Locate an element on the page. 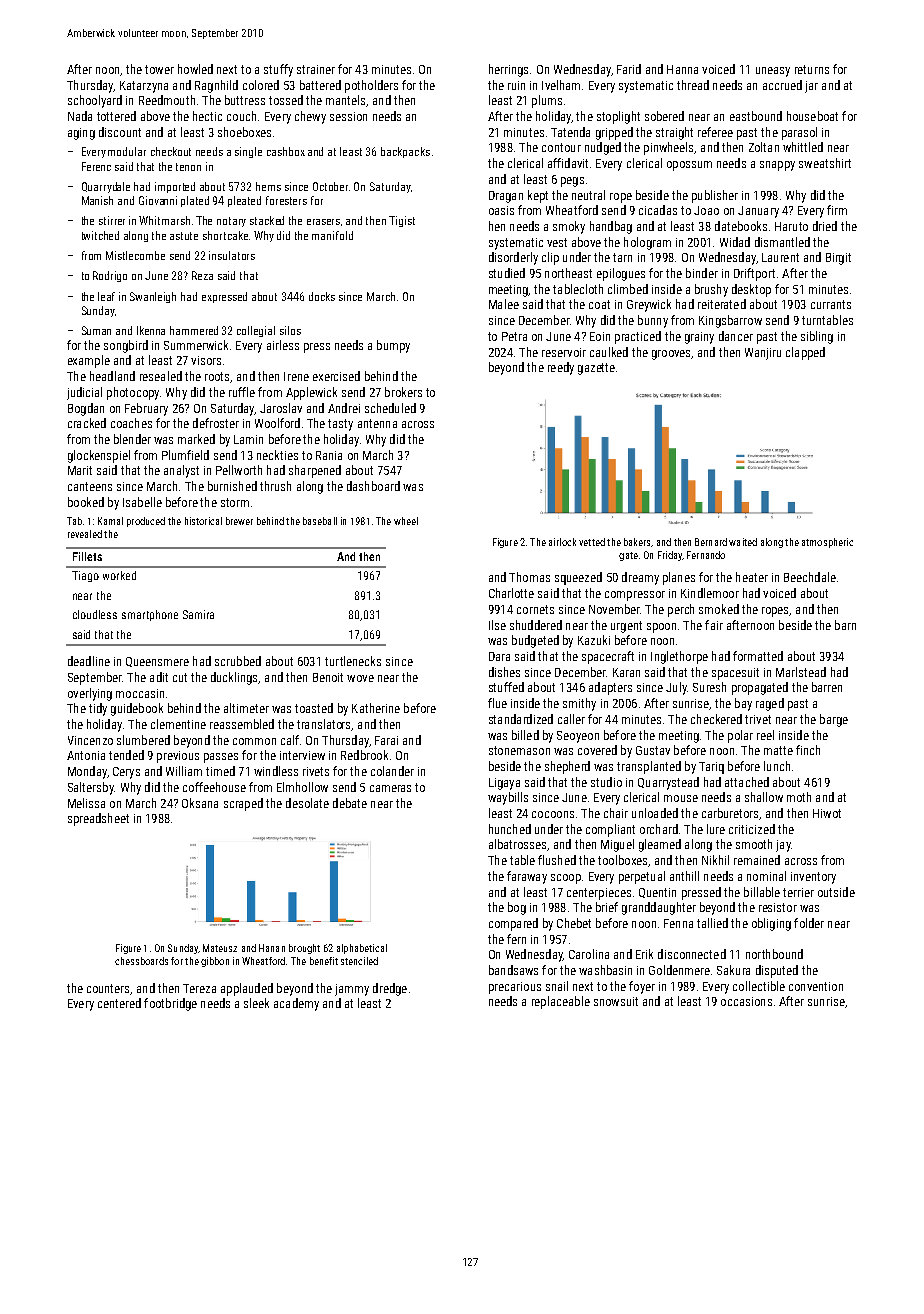 The width and height of the document is (924, 1314). smoked is located at coordinates (719, 609).
